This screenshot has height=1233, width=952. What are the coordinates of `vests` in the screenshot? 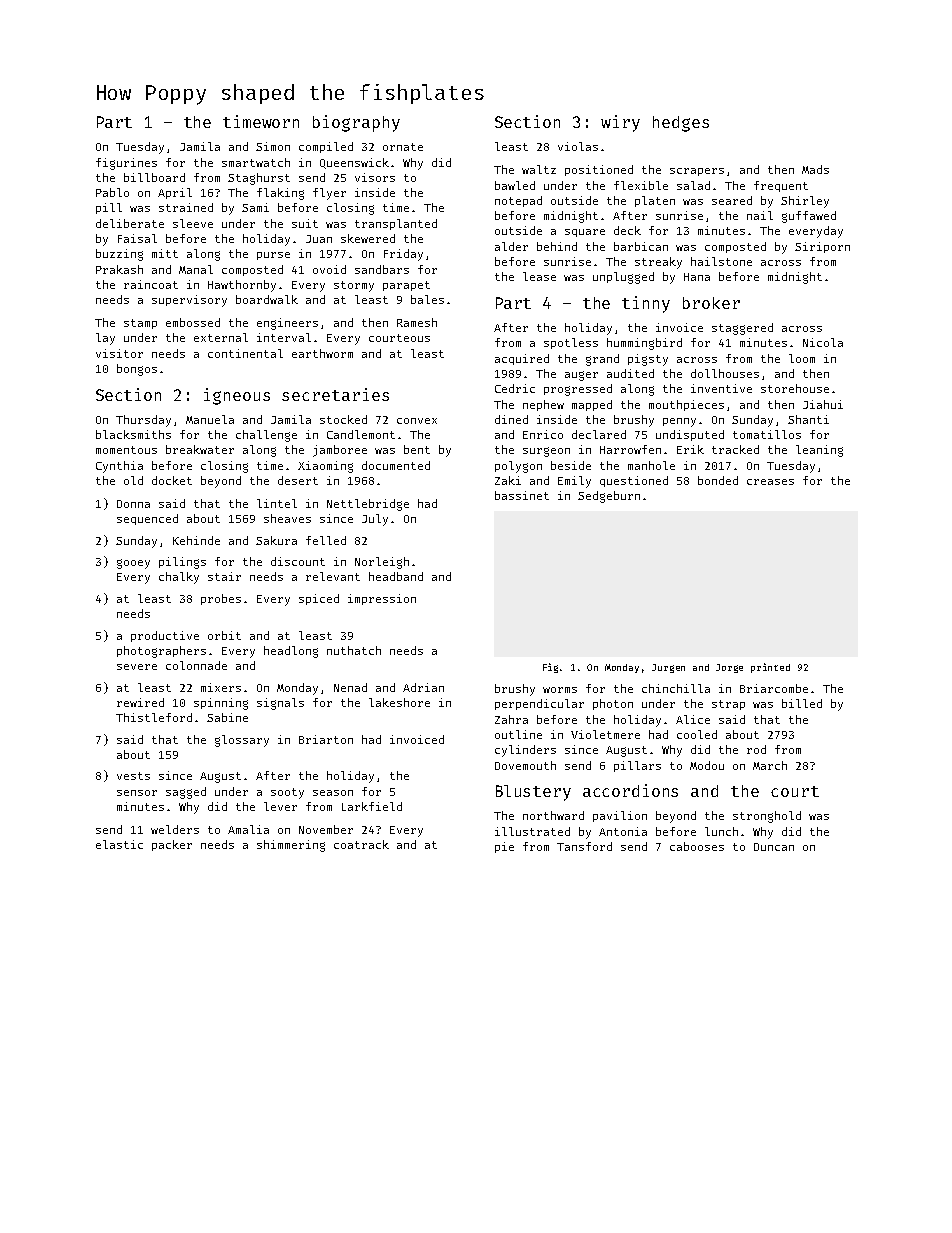 It's located at (133, 776).
